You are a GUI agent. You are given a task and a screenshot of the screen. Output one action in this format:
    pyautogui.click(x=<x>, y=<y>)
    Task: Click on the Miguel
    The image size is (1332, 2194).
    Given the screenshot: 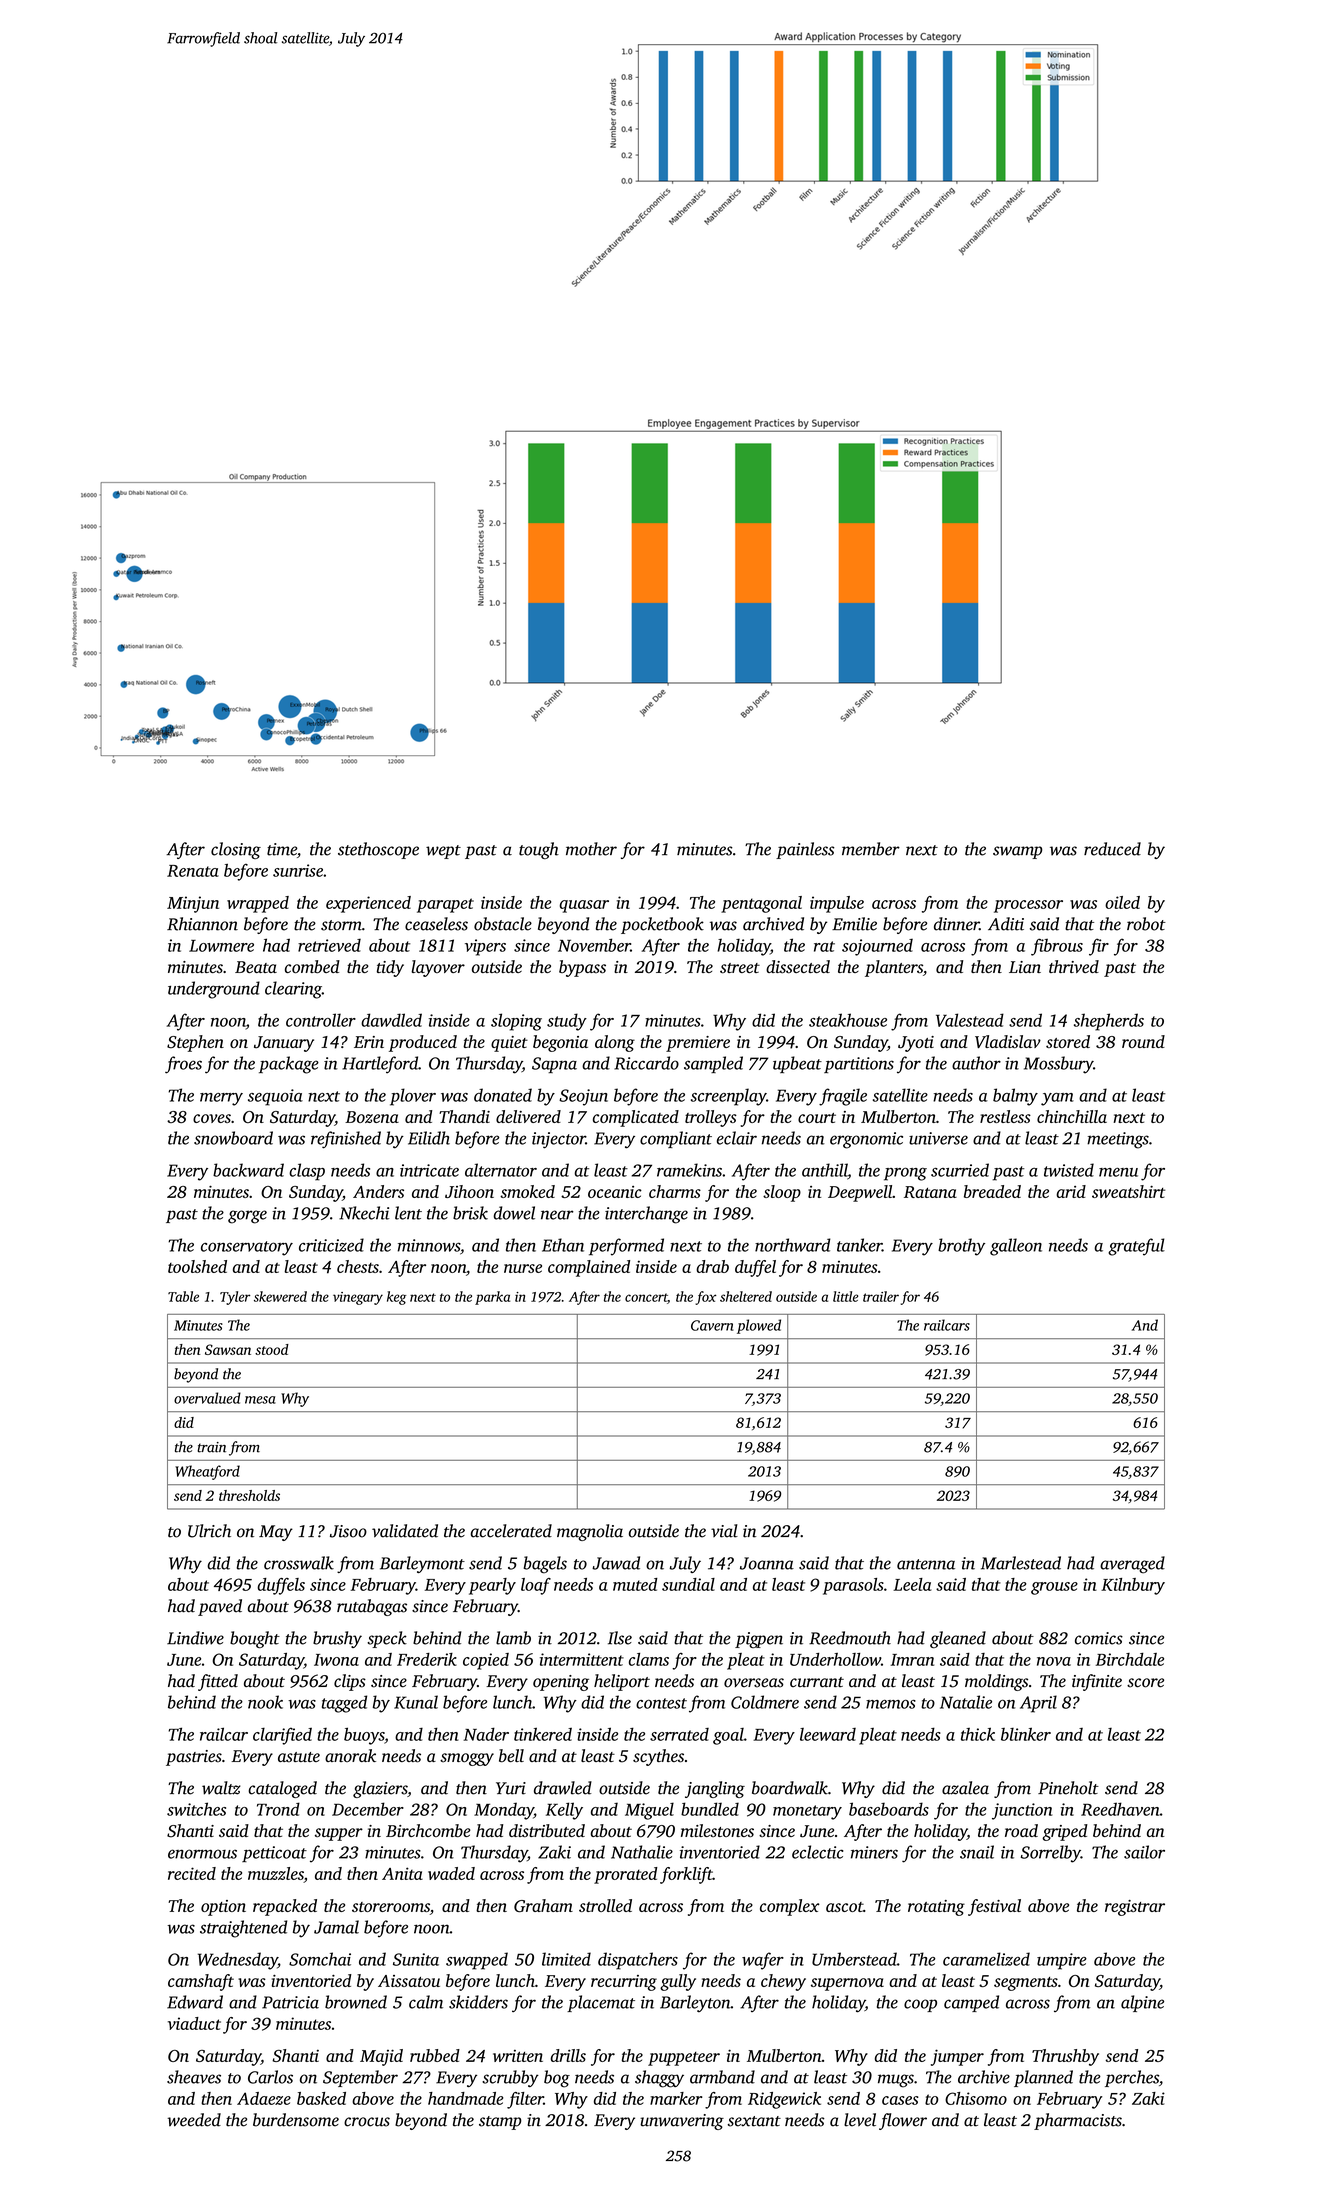 What is the action you would take?
    pyautogui.click(x=649, y=1811)
